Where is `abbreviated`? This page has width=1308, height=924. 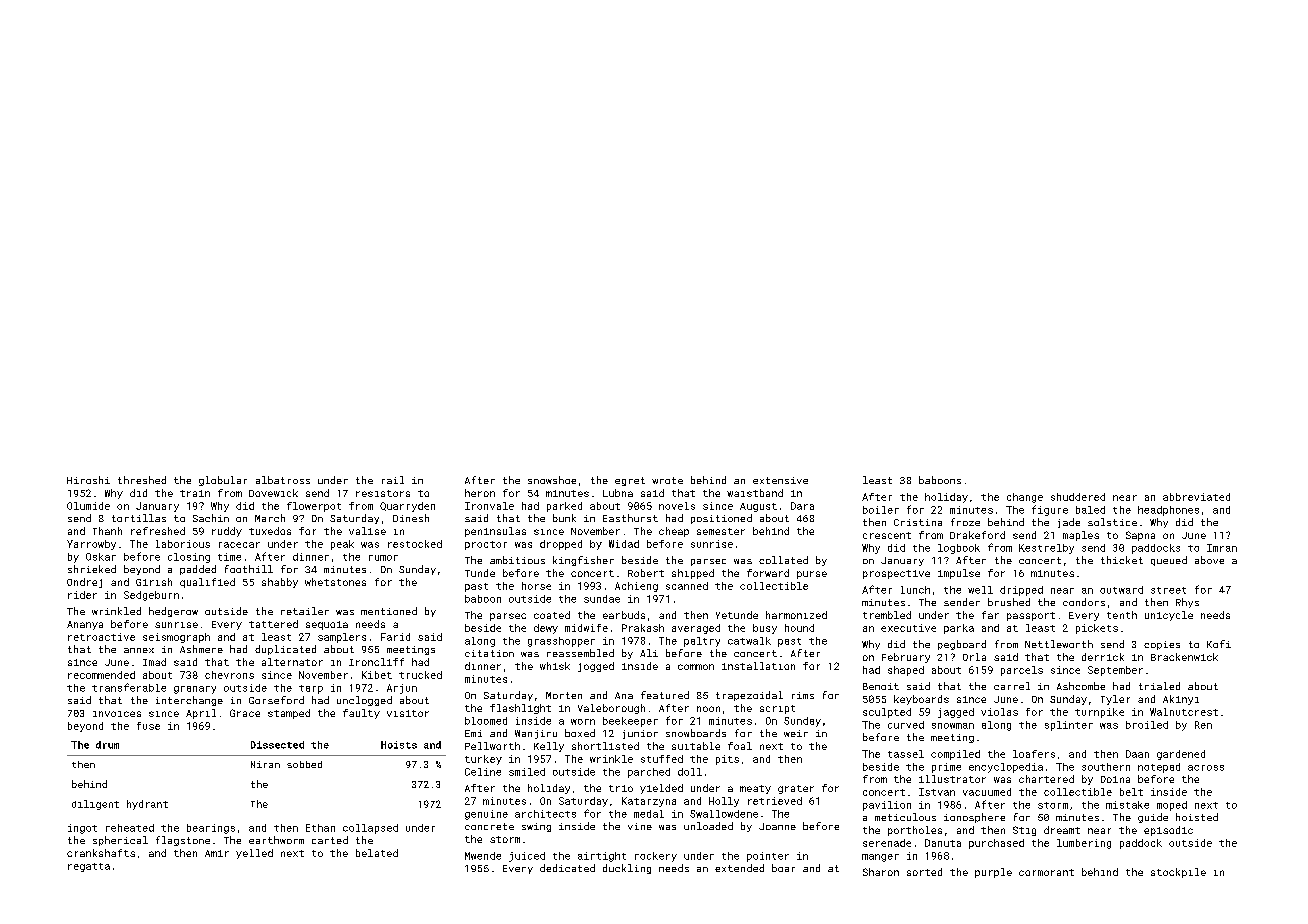 abbreviated is located at coordinates (1196, 497).
